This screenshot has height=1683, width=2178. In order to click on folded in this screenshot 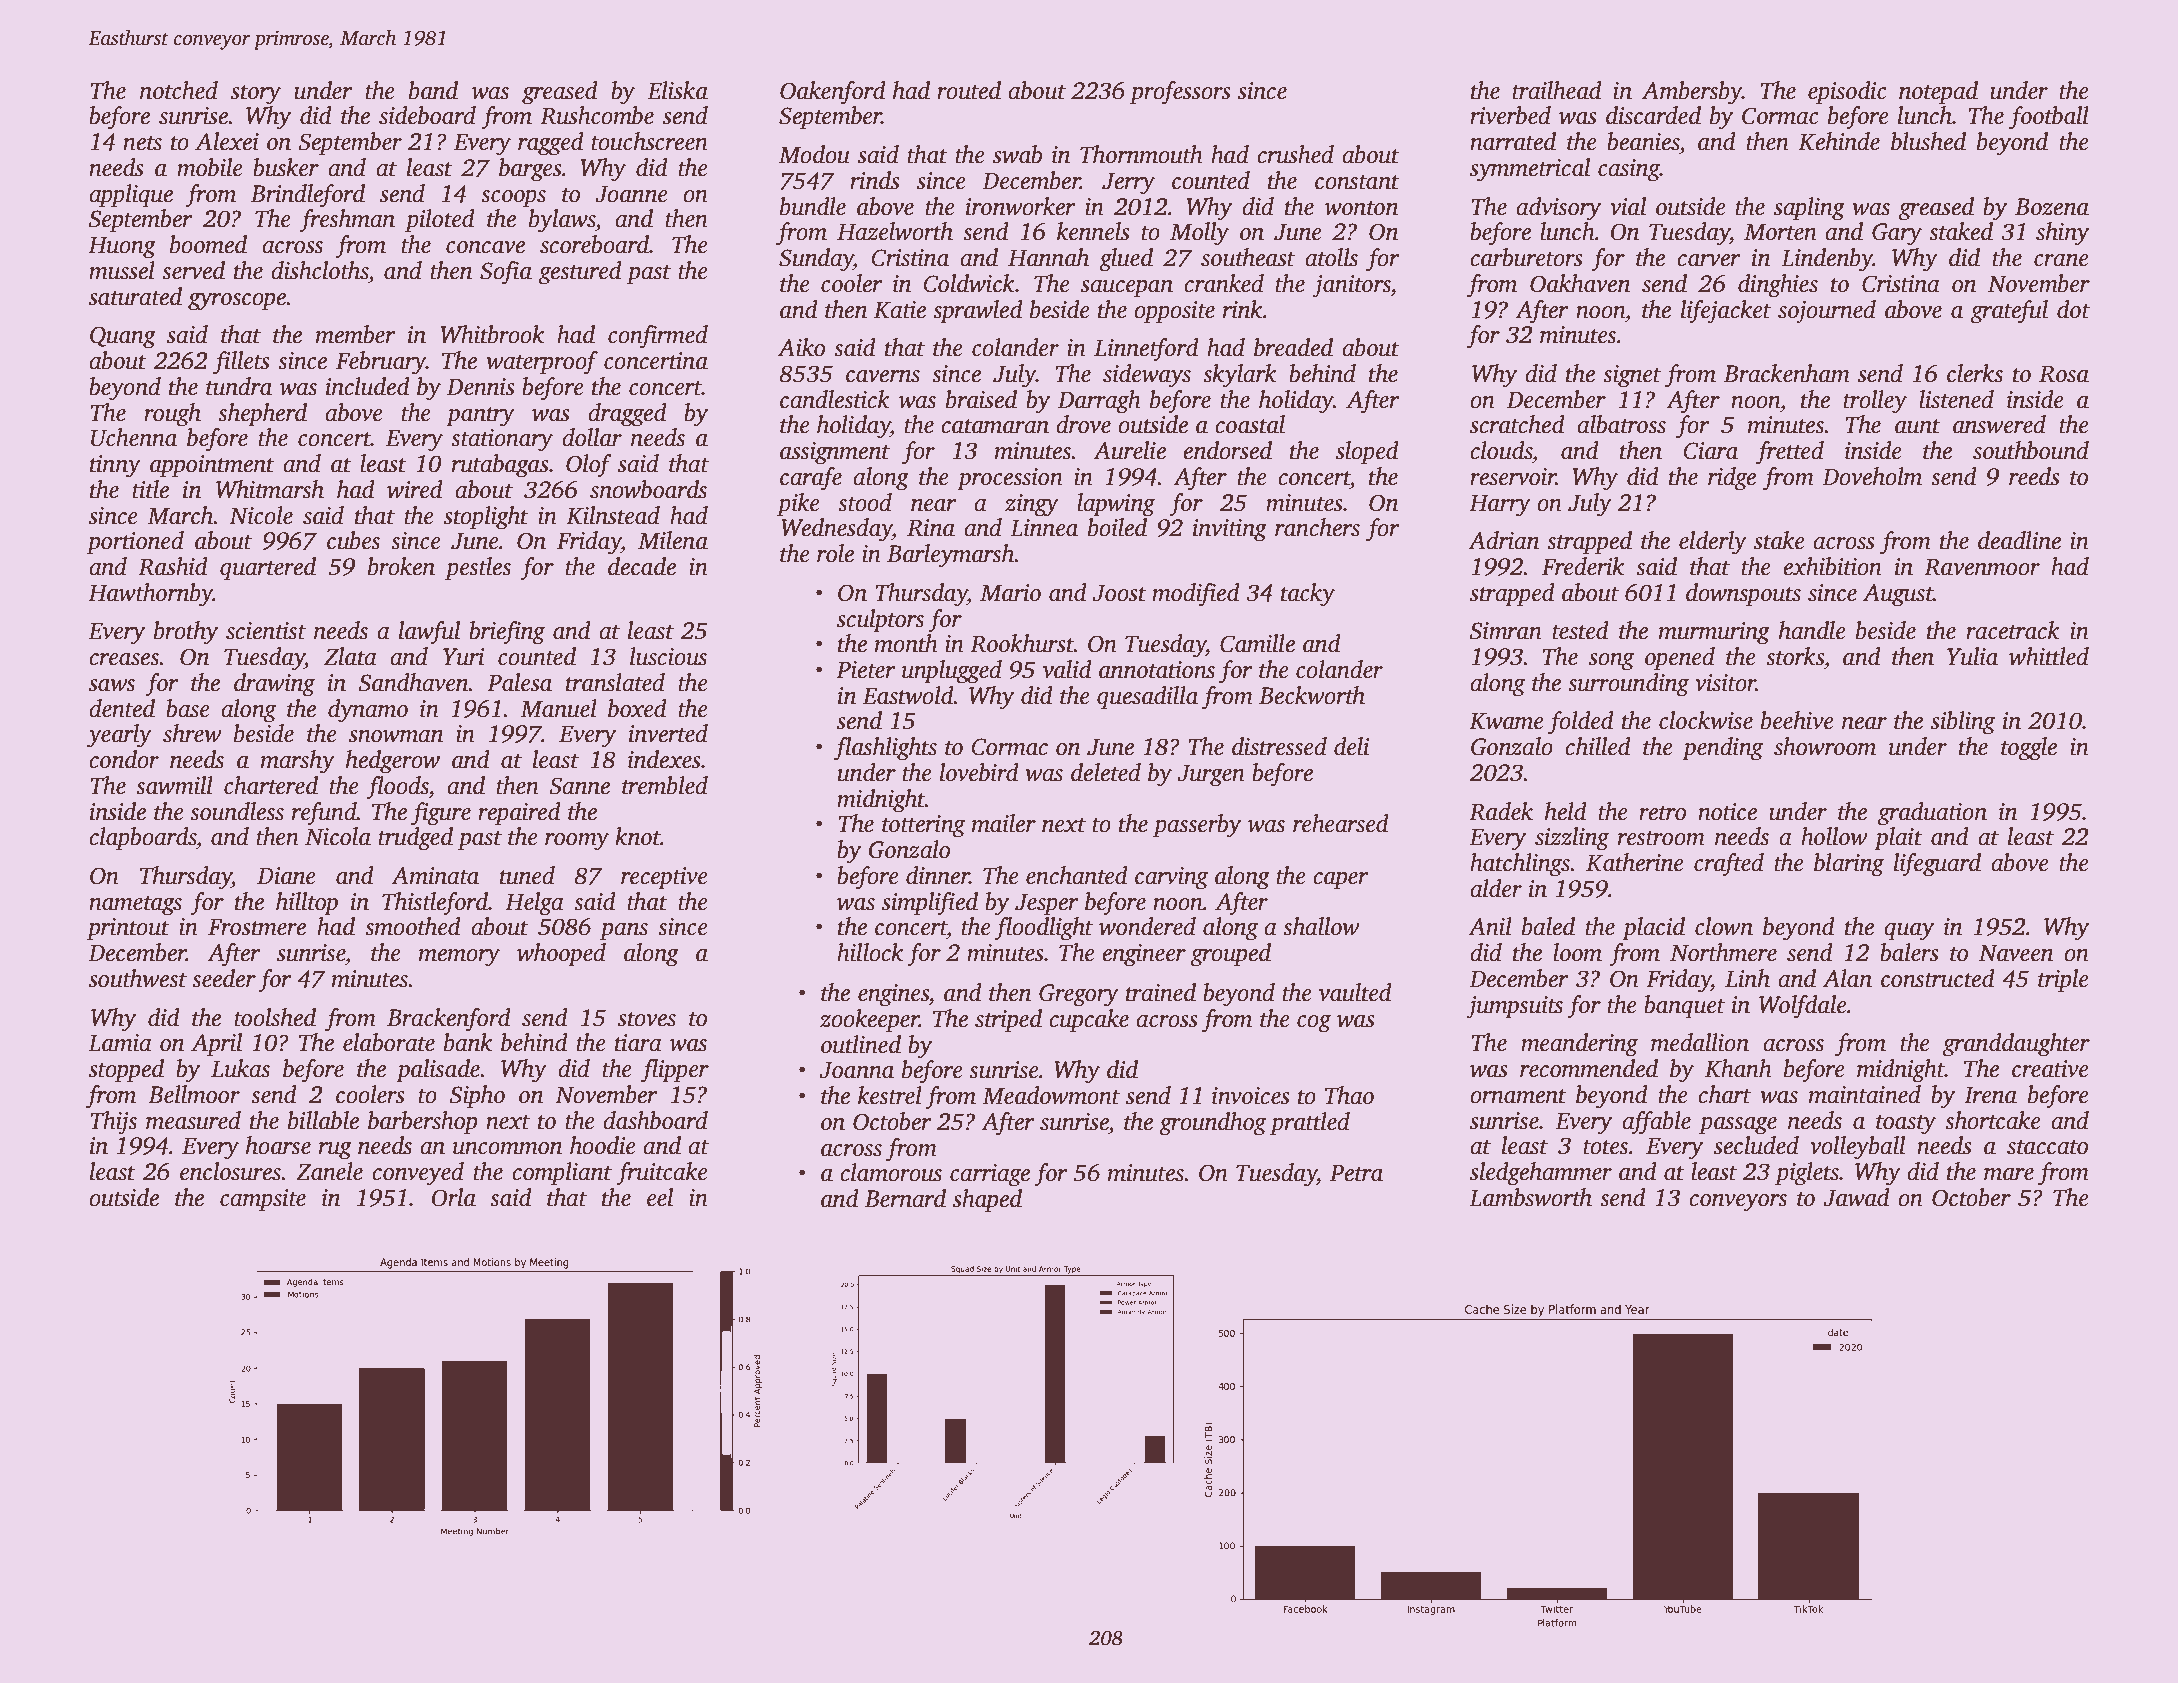, I will do `click(1581, 723)`.
